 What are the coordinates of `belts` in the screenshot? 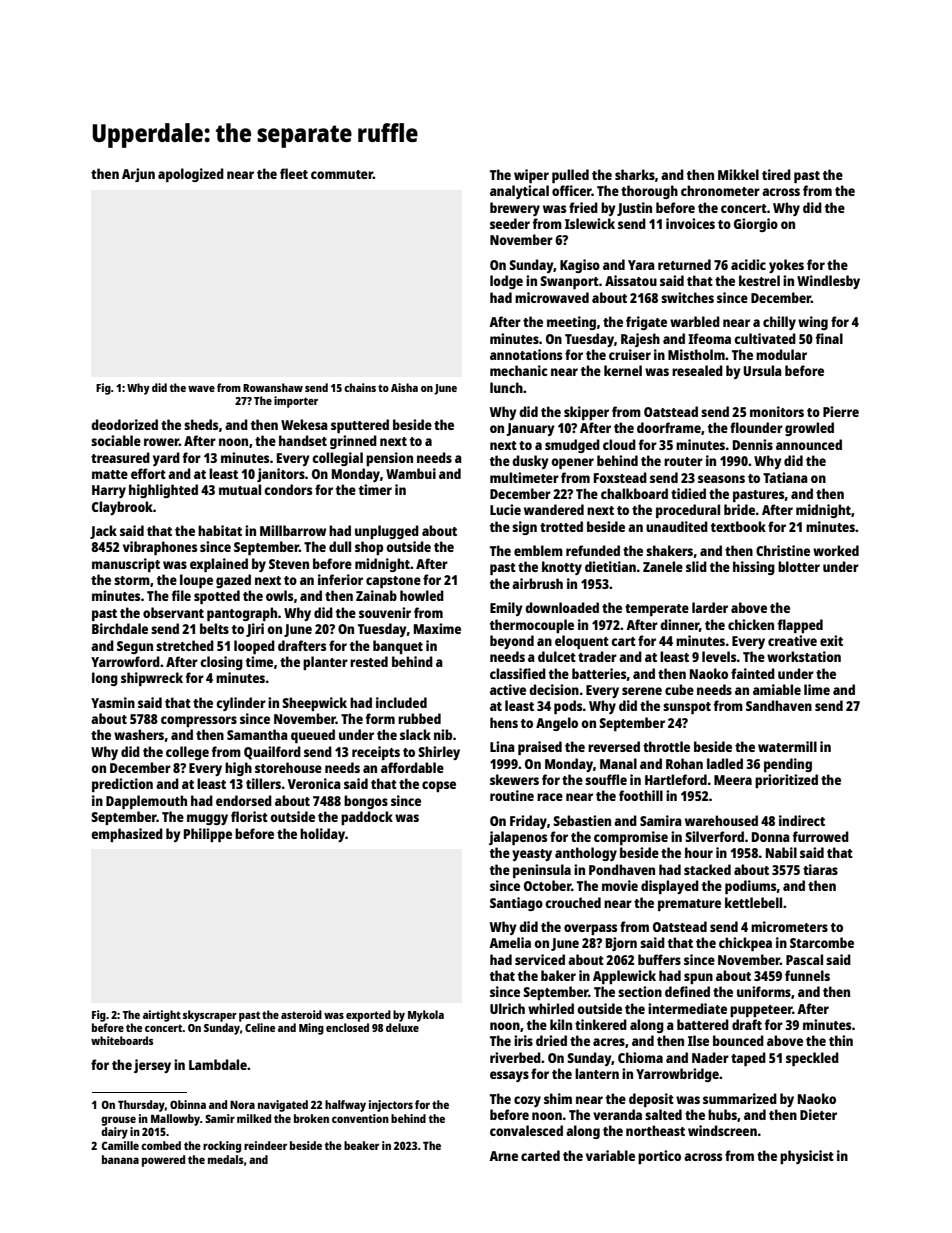 It's located at (214, 628).
